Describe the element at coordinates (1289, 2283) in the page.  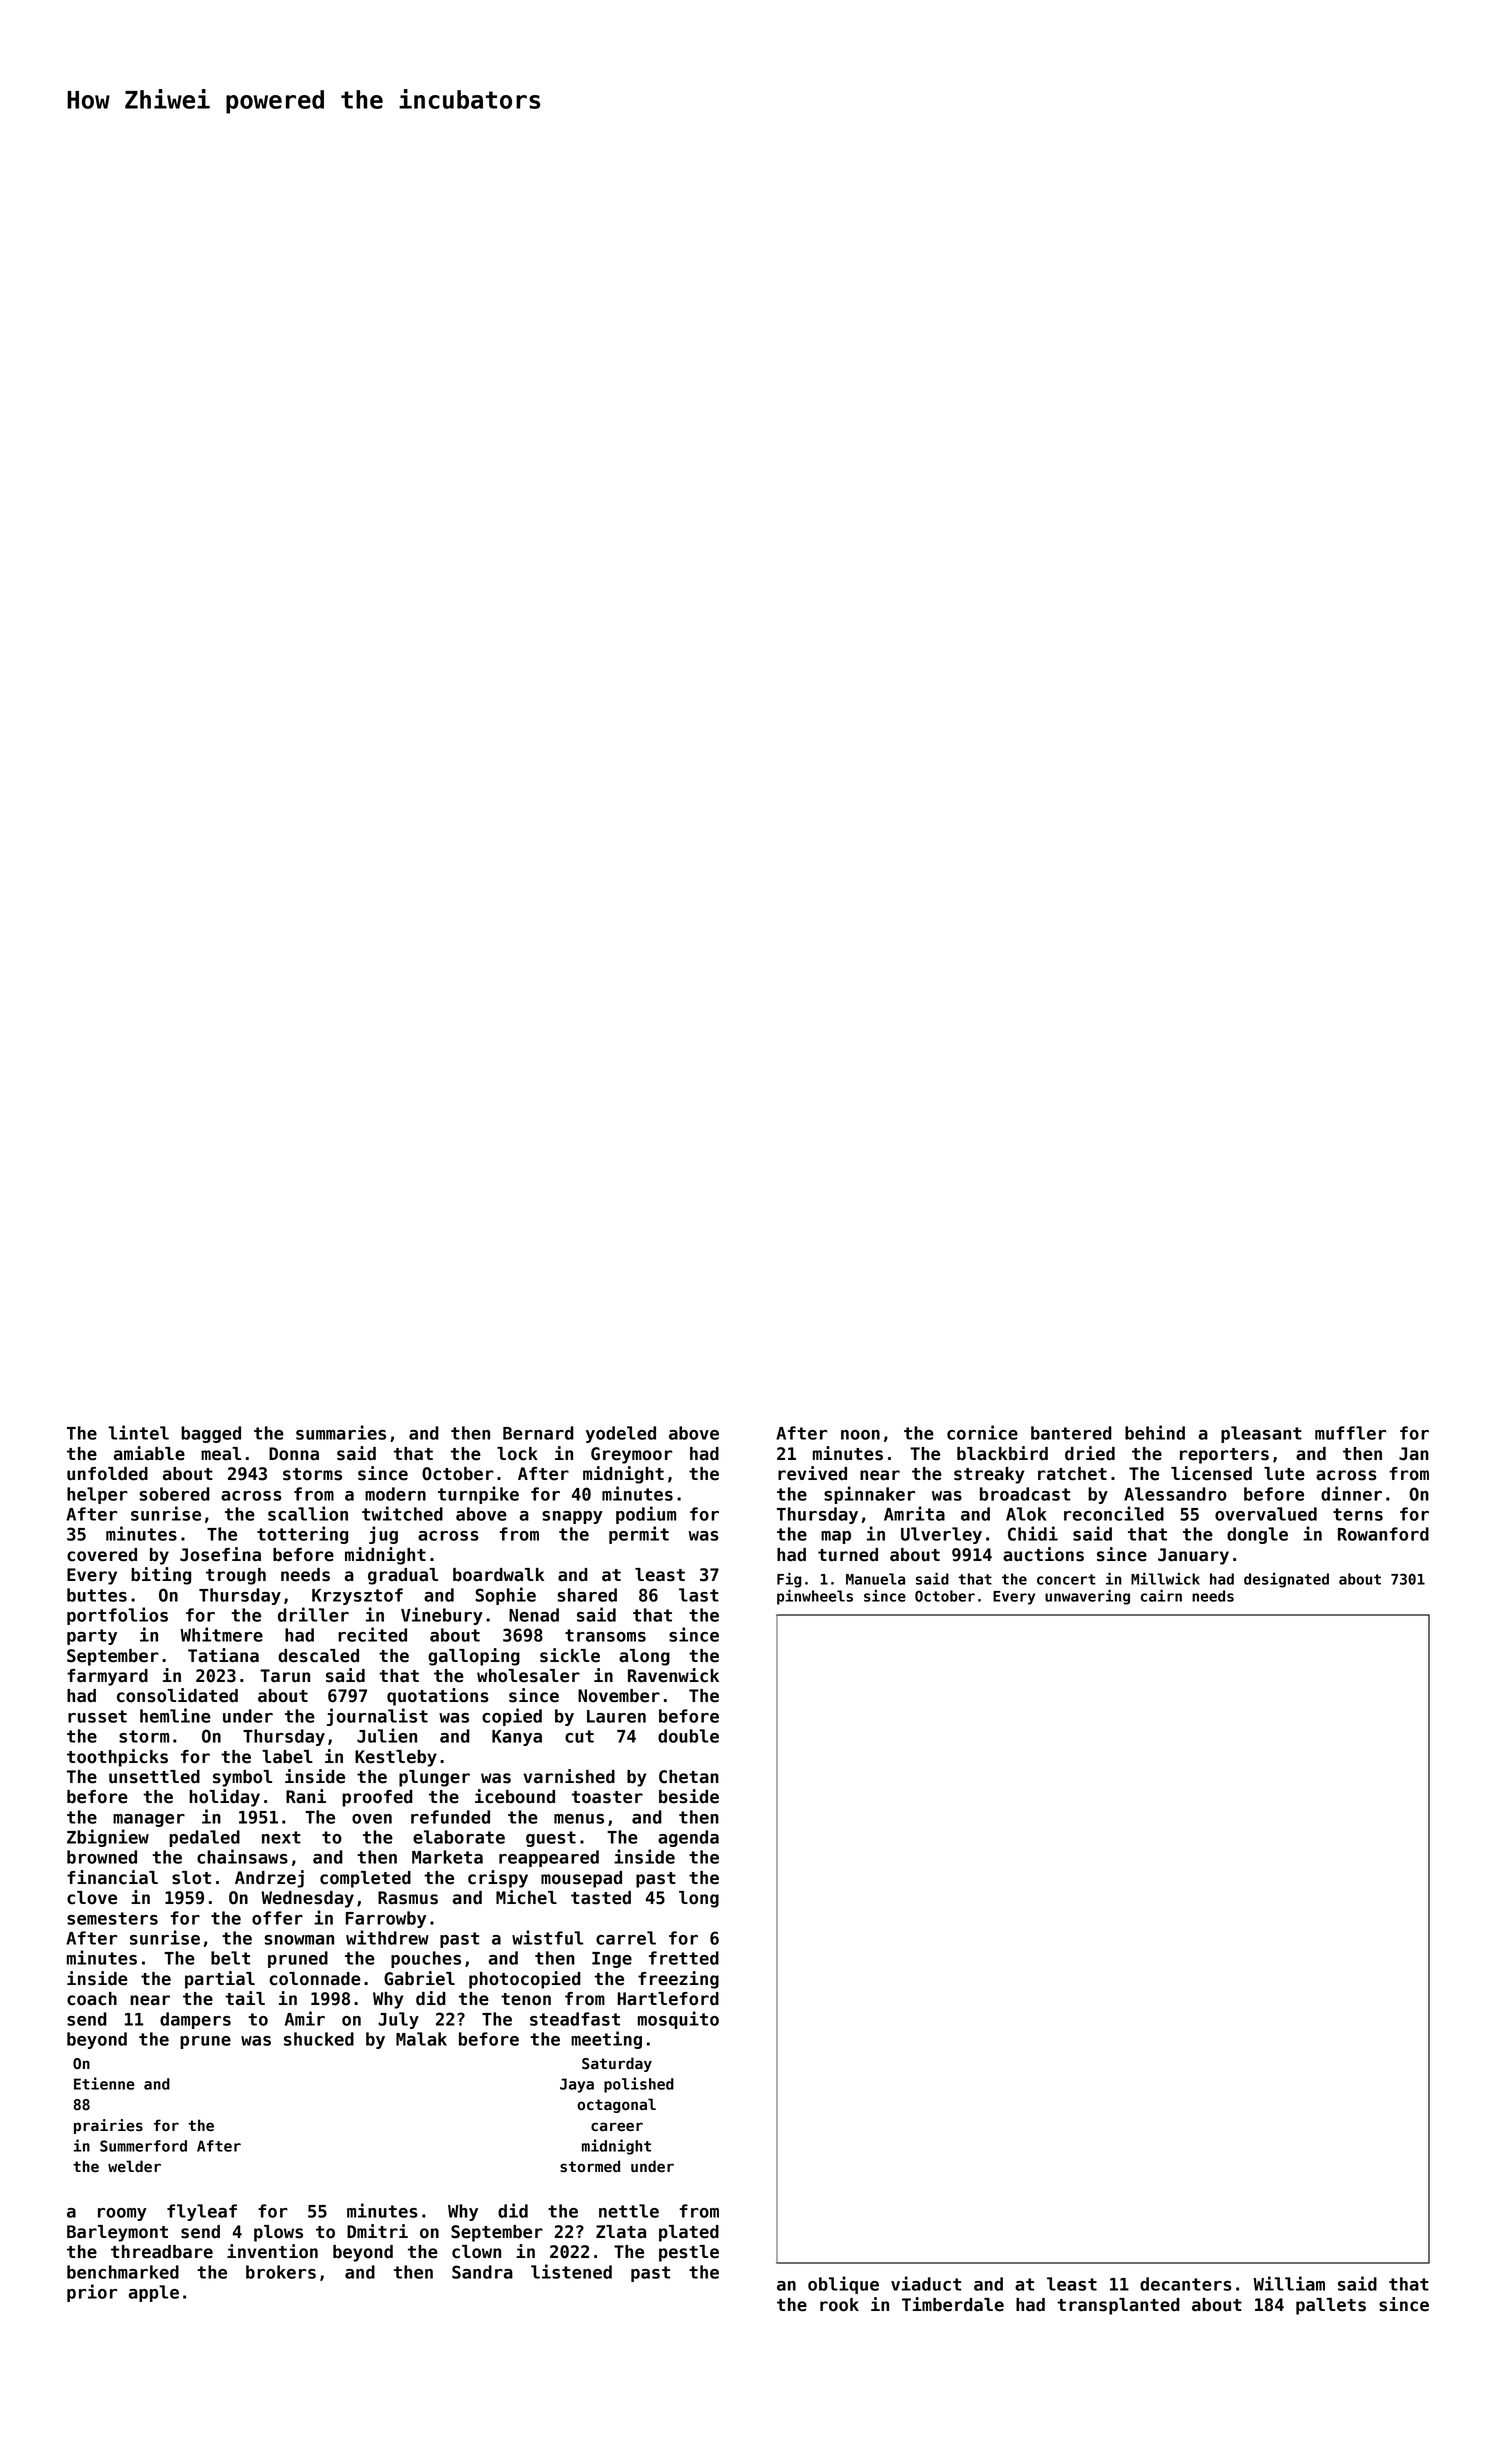
I see `William` at that location.
